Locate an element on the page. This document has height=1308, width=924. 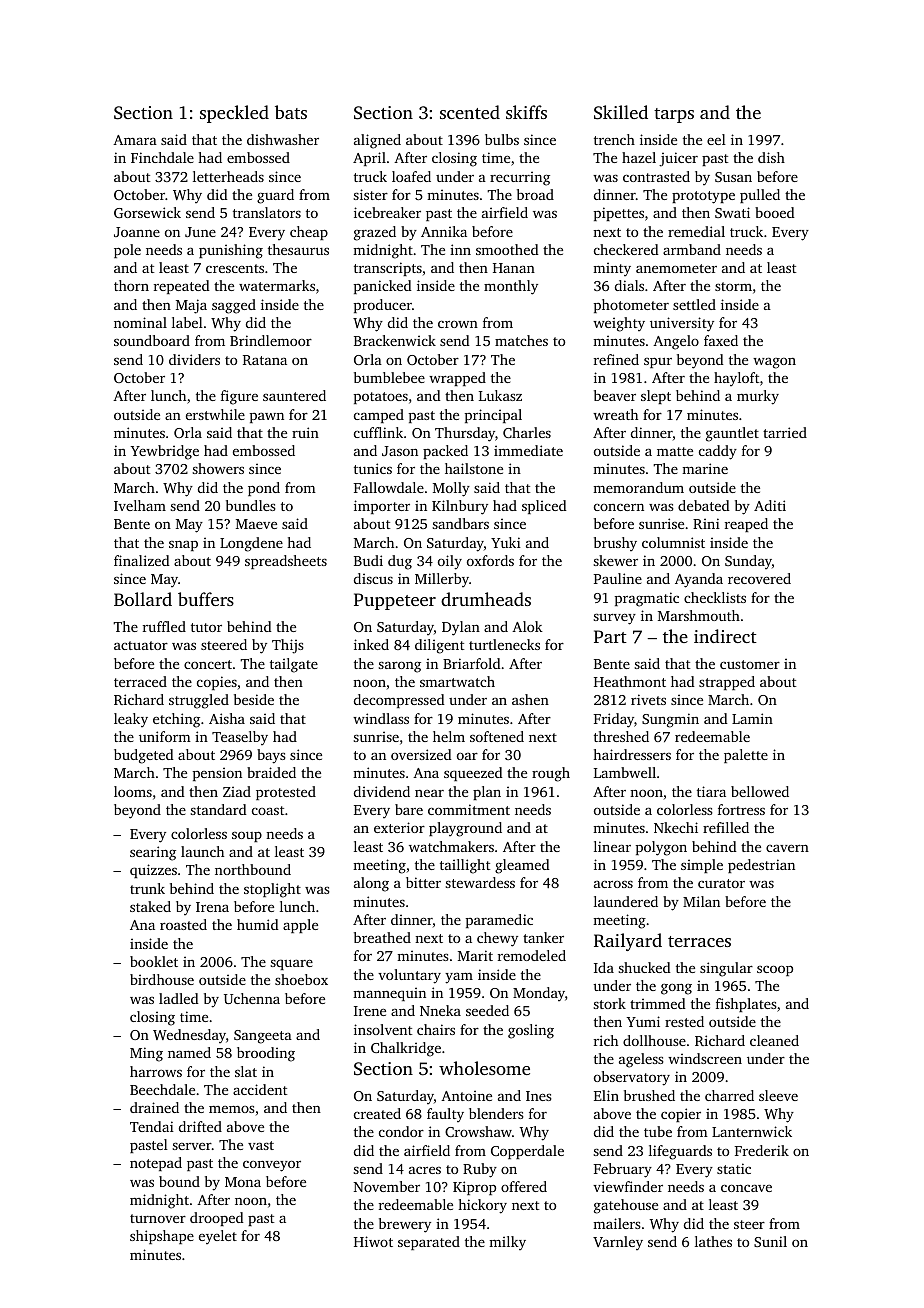
bellowed is located at coordinates (760, 791).
